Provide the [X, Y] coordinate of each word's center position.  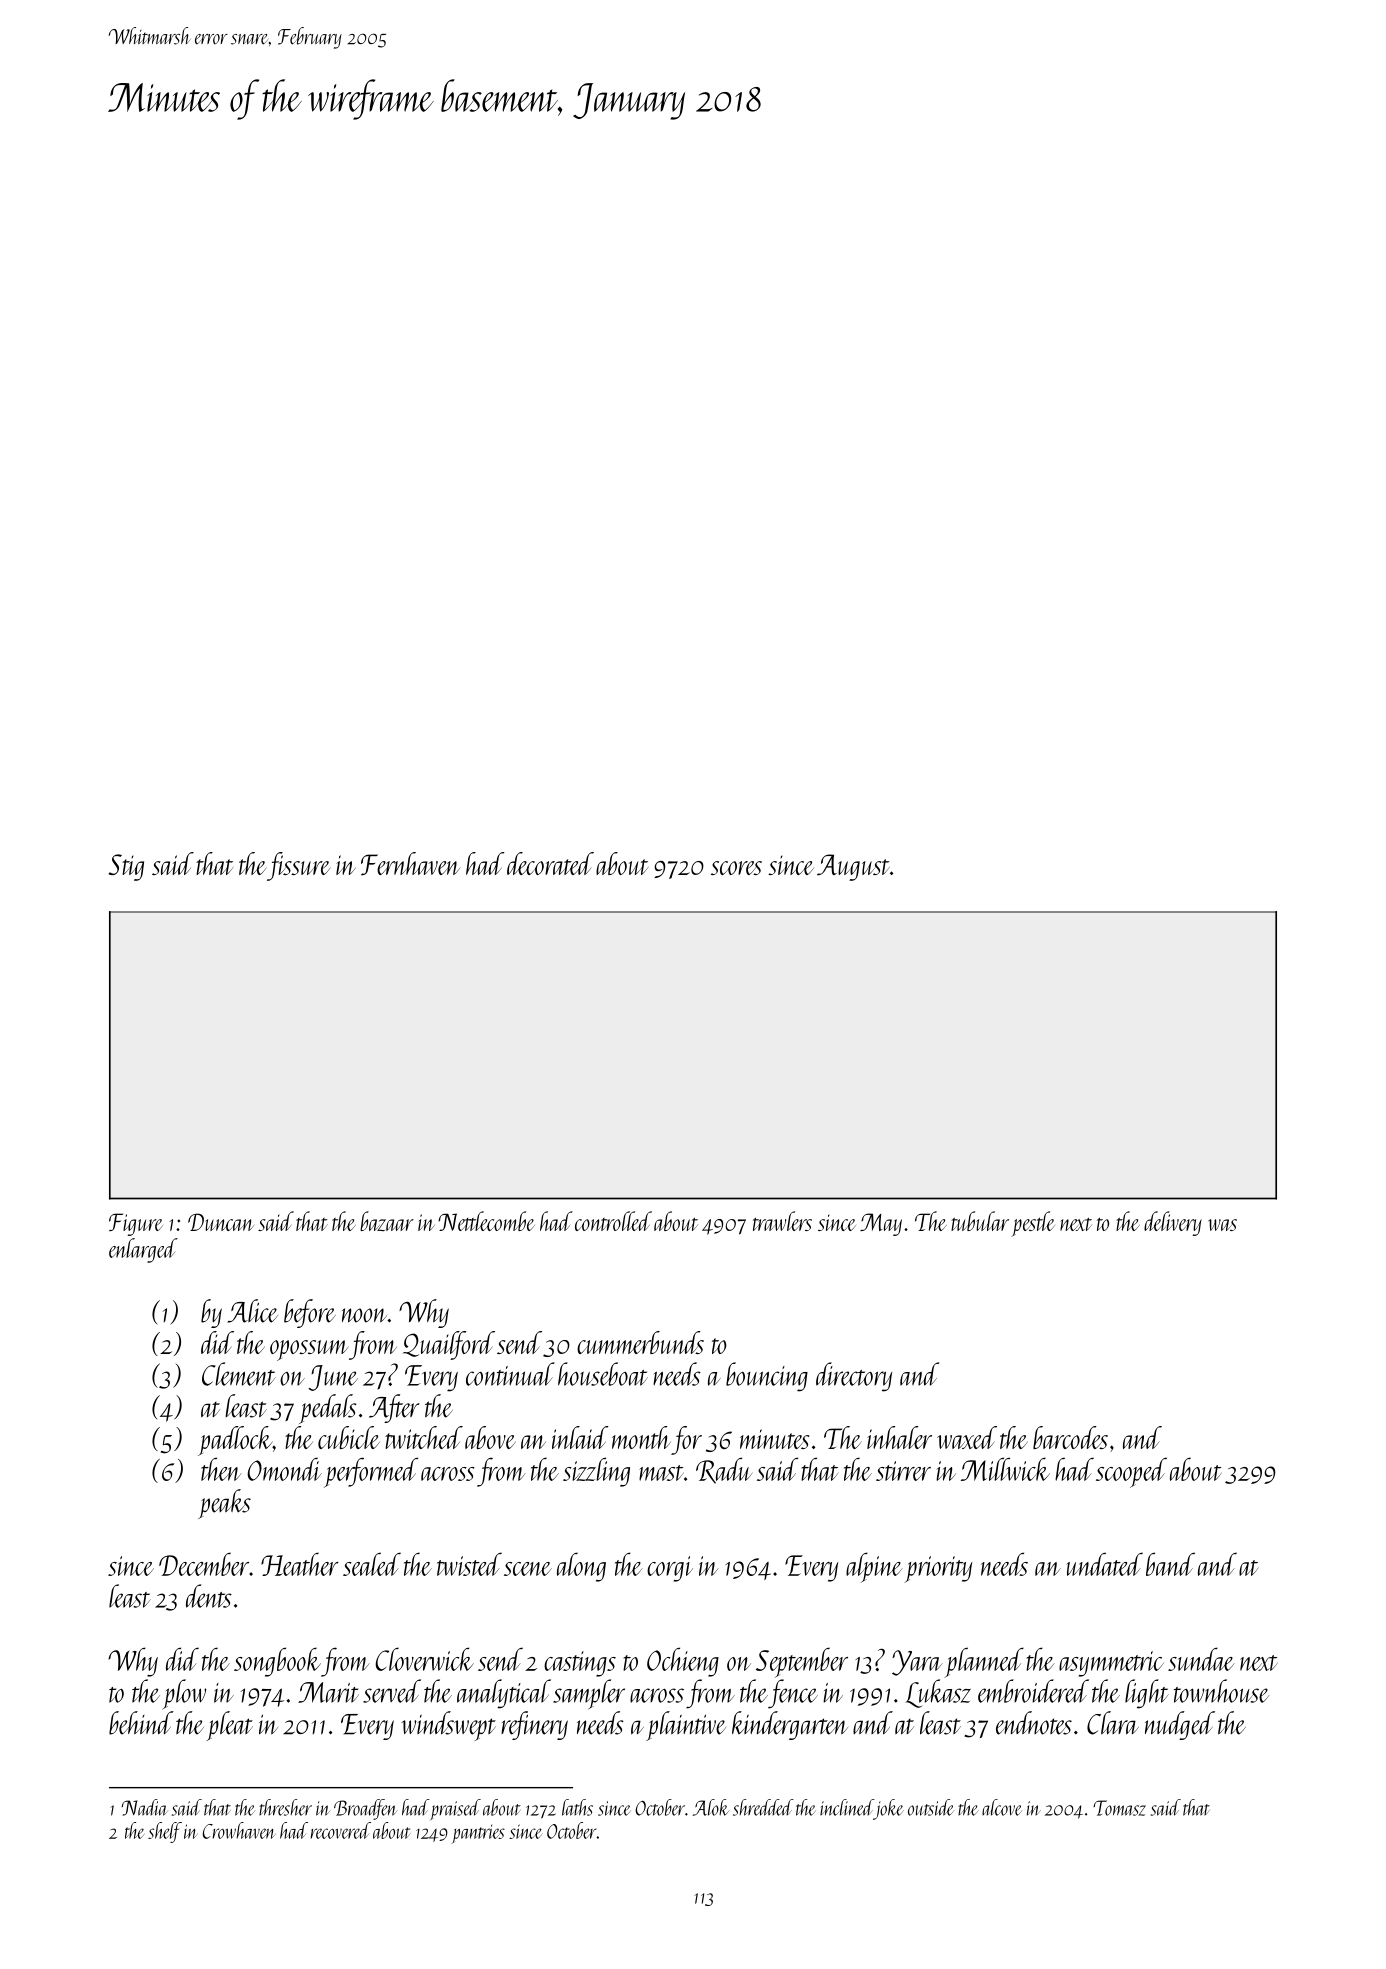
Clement [239, 1374]
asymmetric [1111, 1664]
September [802, 1662]
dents [209, 1596]
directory [854, 1377]
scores [736, 868]
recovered [341, 1830]
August [853, 867]
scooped [1131, 1472]
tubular [980, 1221]
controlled [613, 1221]
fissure [299, 866]
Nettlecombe [486, 1221]
